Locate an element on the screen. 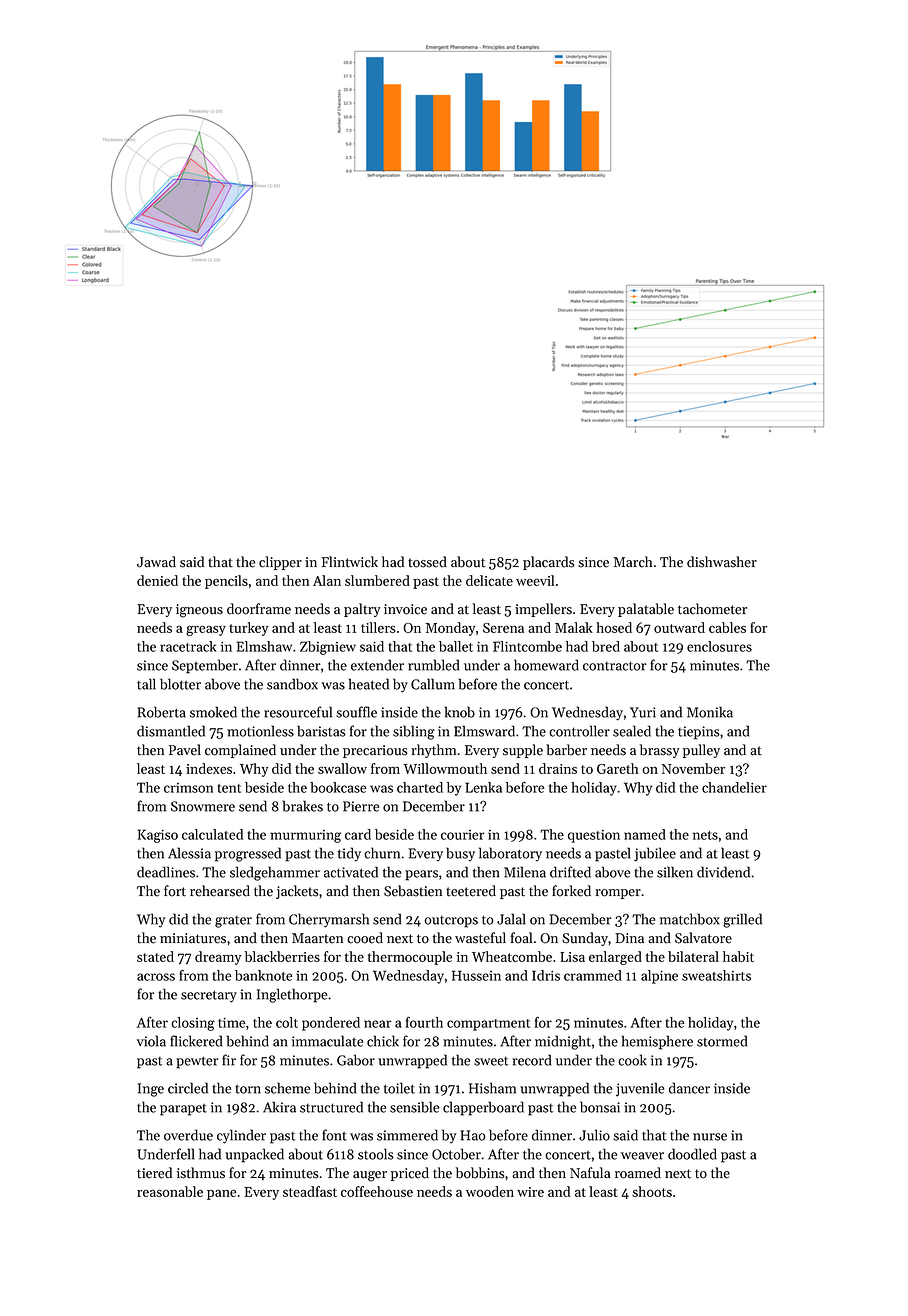 The height and width of the screenshot is (1316, 908). weevil is located at coordinates (535, 580).
